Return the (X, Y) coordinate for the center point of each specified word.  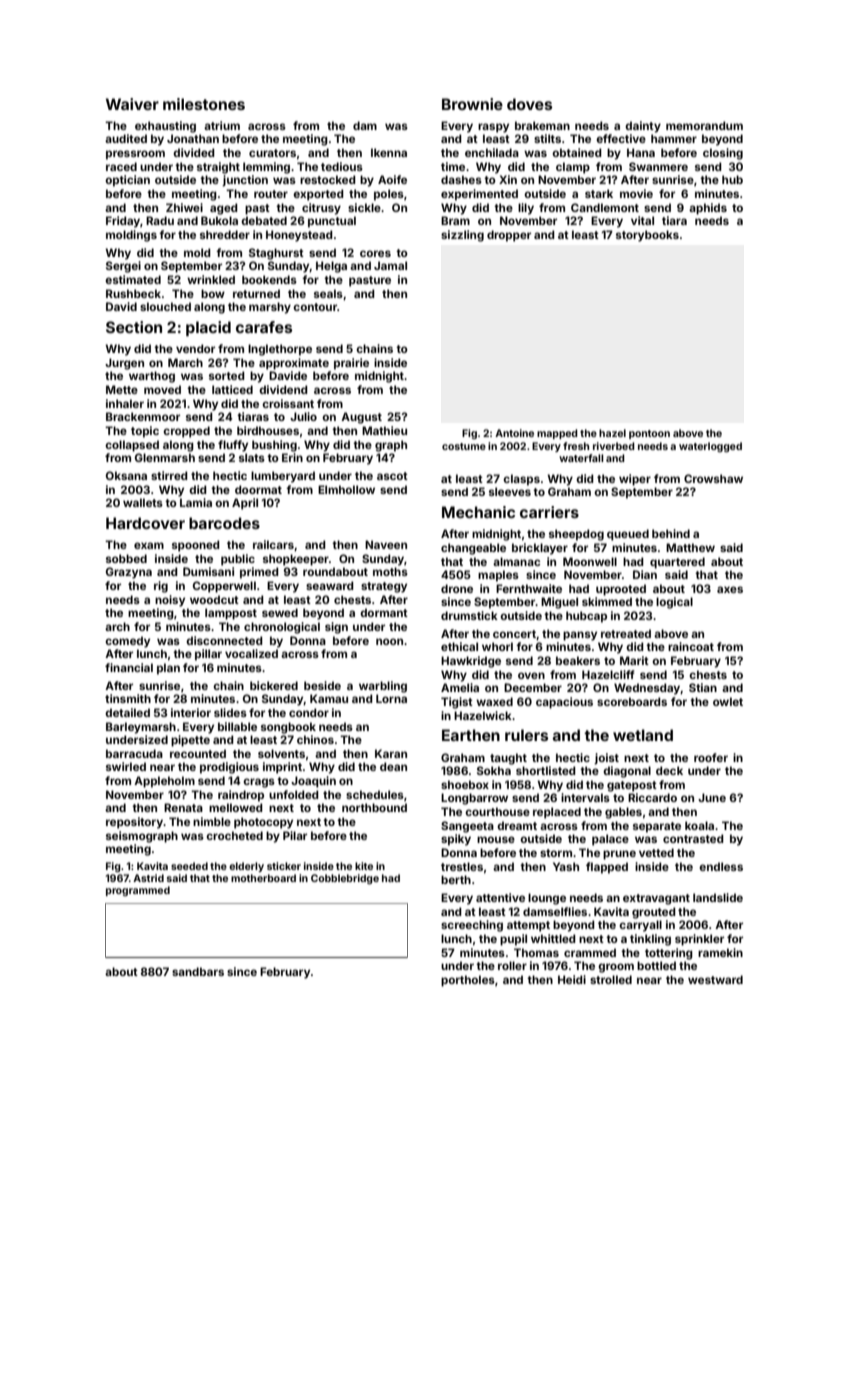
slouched (165, 306)
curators (272, 153)
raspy (493, 128)
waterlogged (710, 447)
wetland (643, 735)
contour (315, 307)
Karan (391, 753)
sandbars (198, 971)
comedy (127, 642)
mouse (496, 839)
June (712, 797)
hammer (674, 138)
